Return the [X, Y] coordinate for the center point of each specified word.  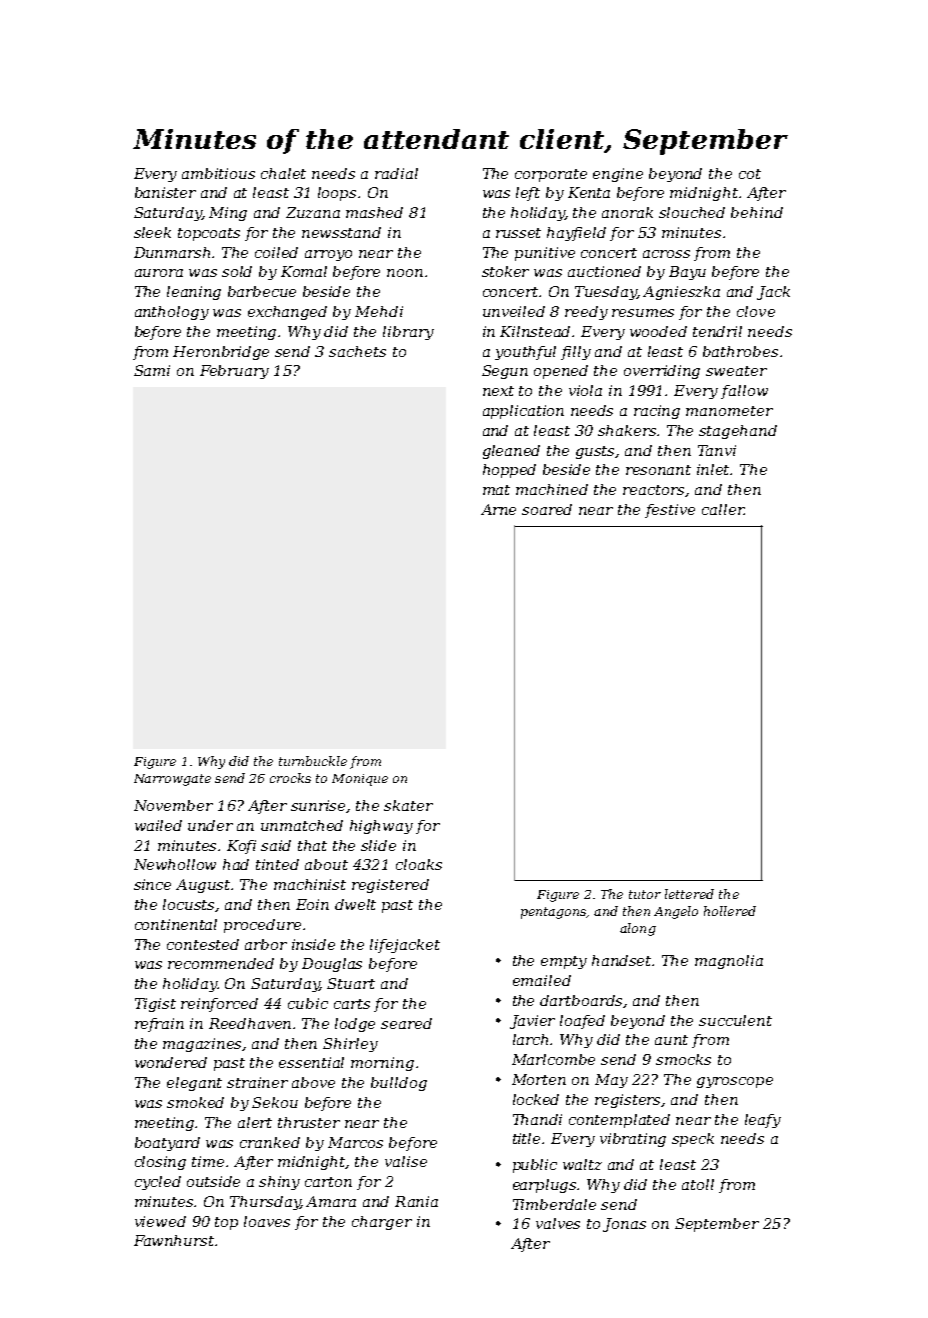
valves [558, 1223]
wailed [158, 825]
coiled [276, 252]
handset [622, 960]
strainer [257, 1082]
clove [756, 311]
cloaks [419, 864]
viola [585, 390]
